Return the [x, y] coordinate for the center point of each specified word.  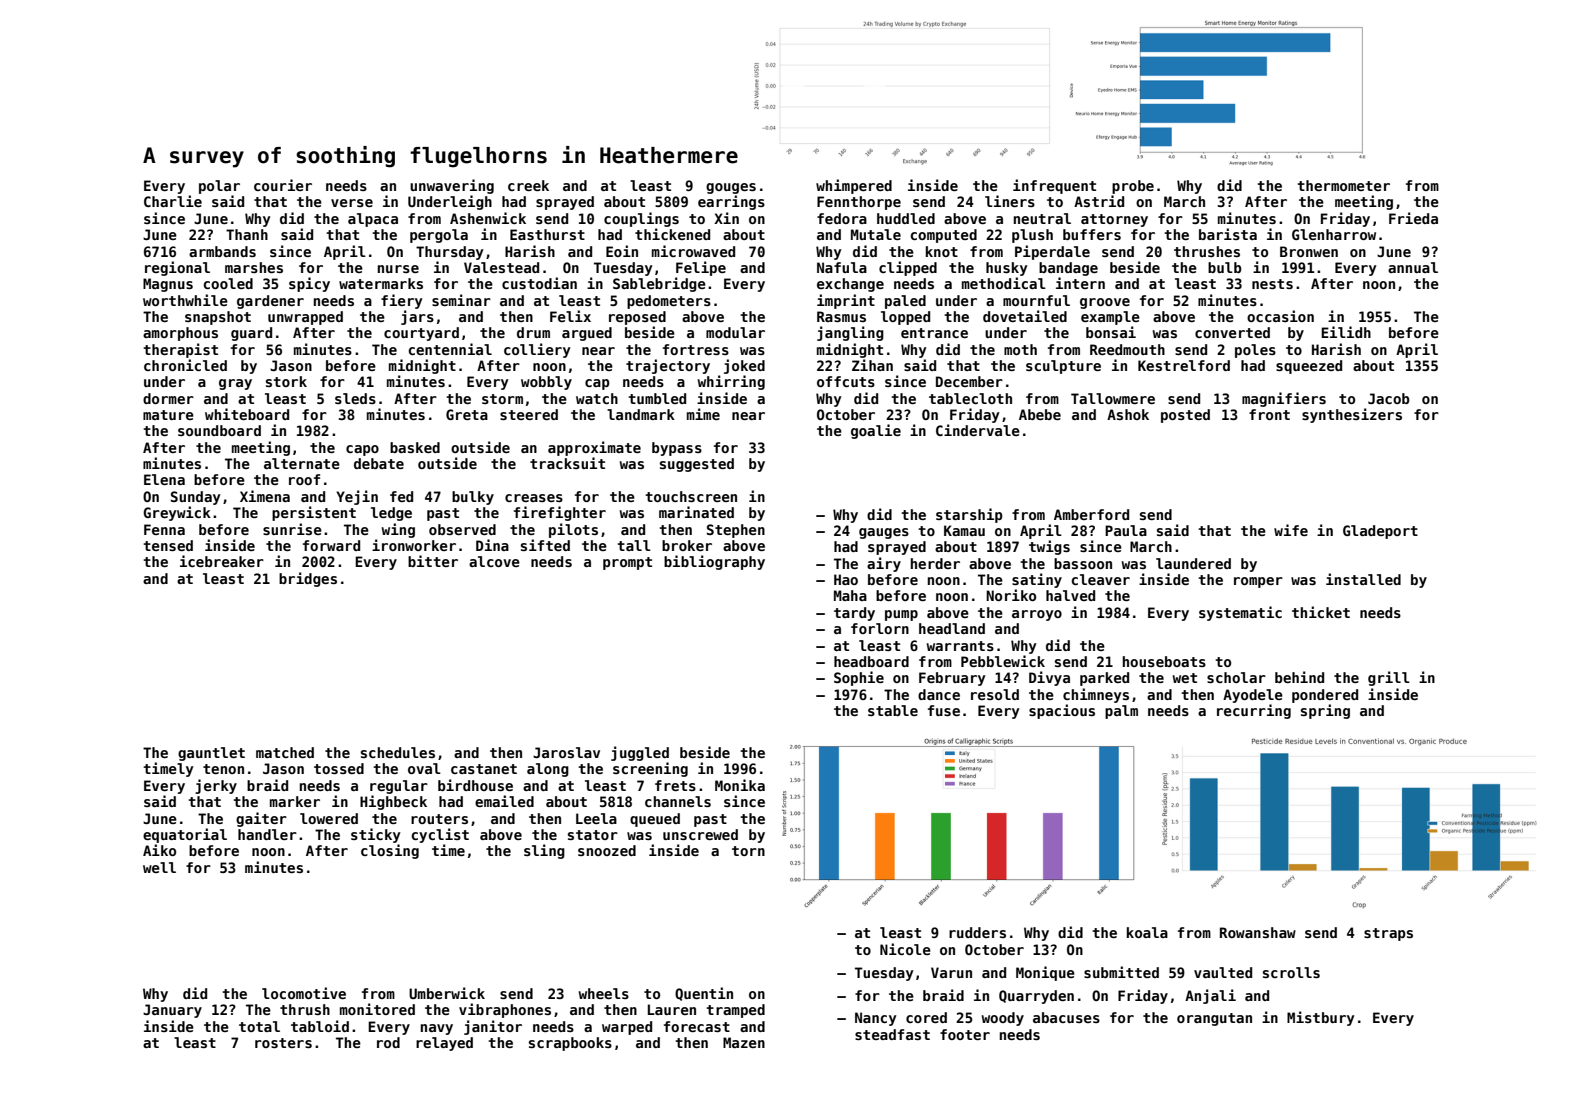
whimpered [854, 186]
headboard [871, 661]
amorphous [180, 334]
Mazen [744, 1042]
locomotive [304, 993]
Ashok [1128, 414]
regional [177, 268]
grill [1389, 678]
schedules [398, 752]
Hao [846, 579]
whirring [731, 382]
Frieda [1413, 218]
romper [1258, 582]
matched [285, 752]
